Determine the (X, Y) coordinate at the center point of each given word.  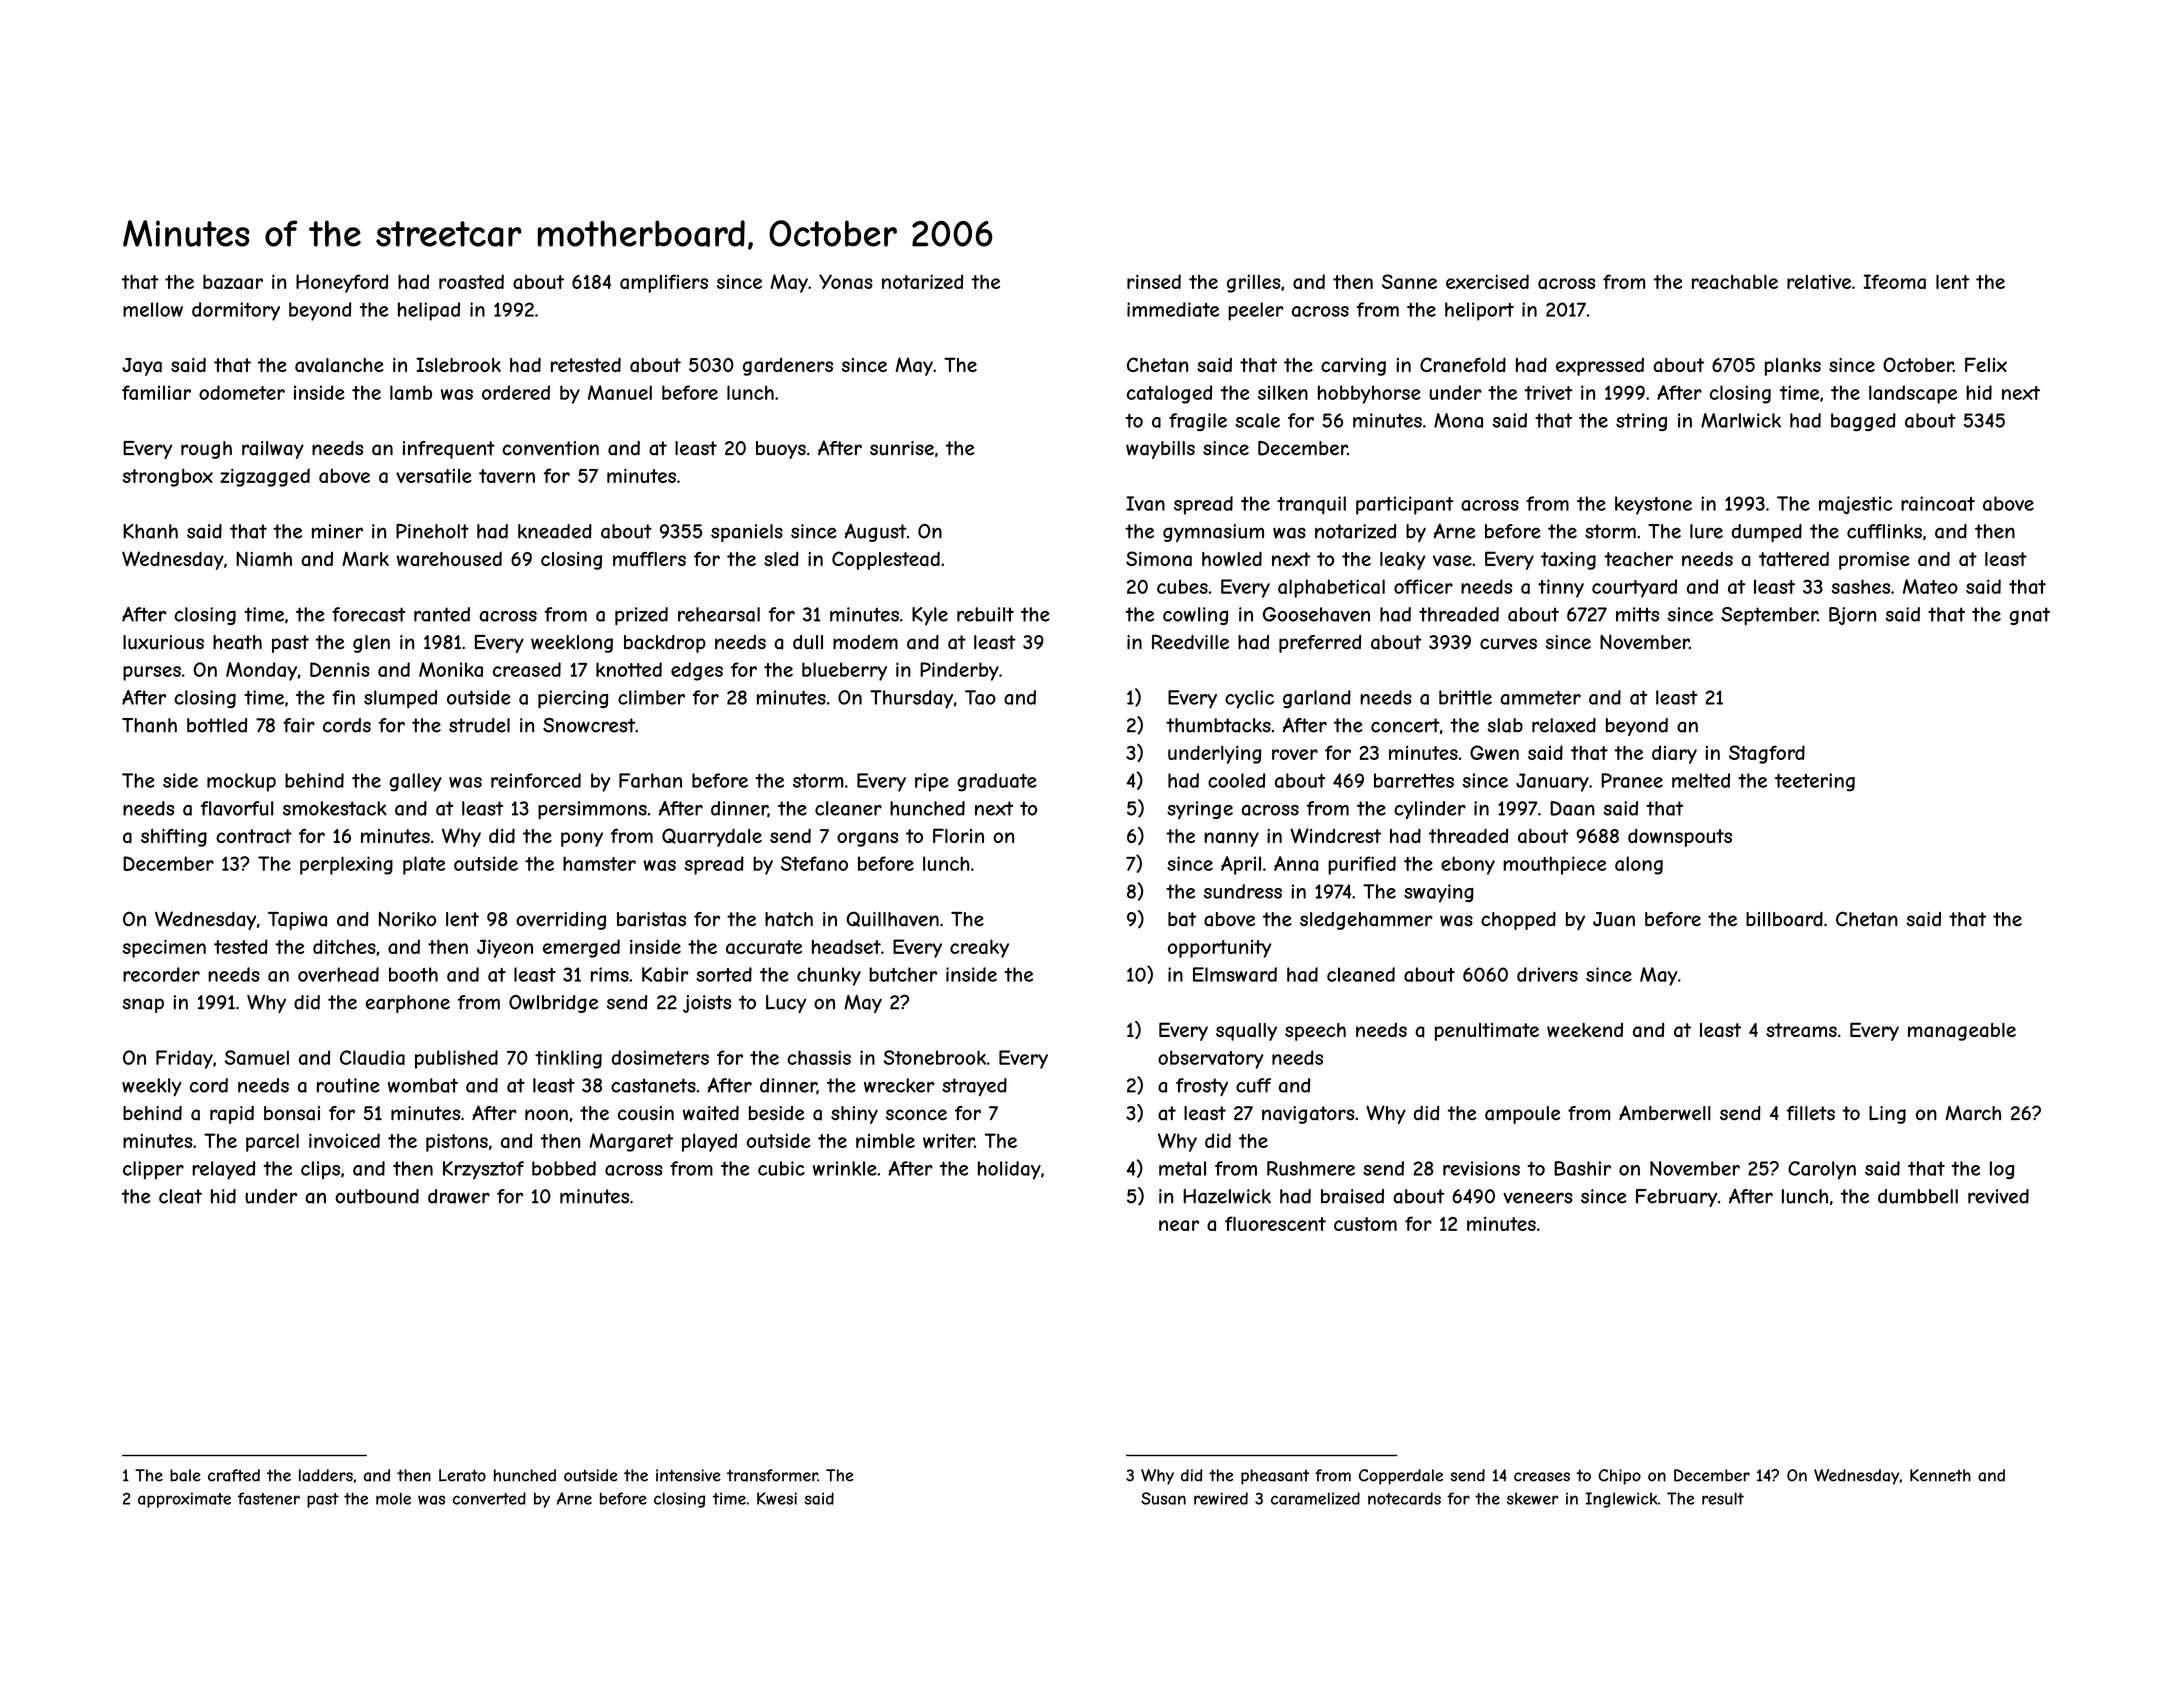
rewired (1221, 1498)
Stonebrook (934, 1057)
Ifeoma (1894, 281)
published (456, 1059)
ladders (326, 1475)
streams (1801, 1030)
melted (1701, 780)
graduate (997, 782)
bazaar (233, 281)
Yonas (846, 281)
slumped (400, 699)
